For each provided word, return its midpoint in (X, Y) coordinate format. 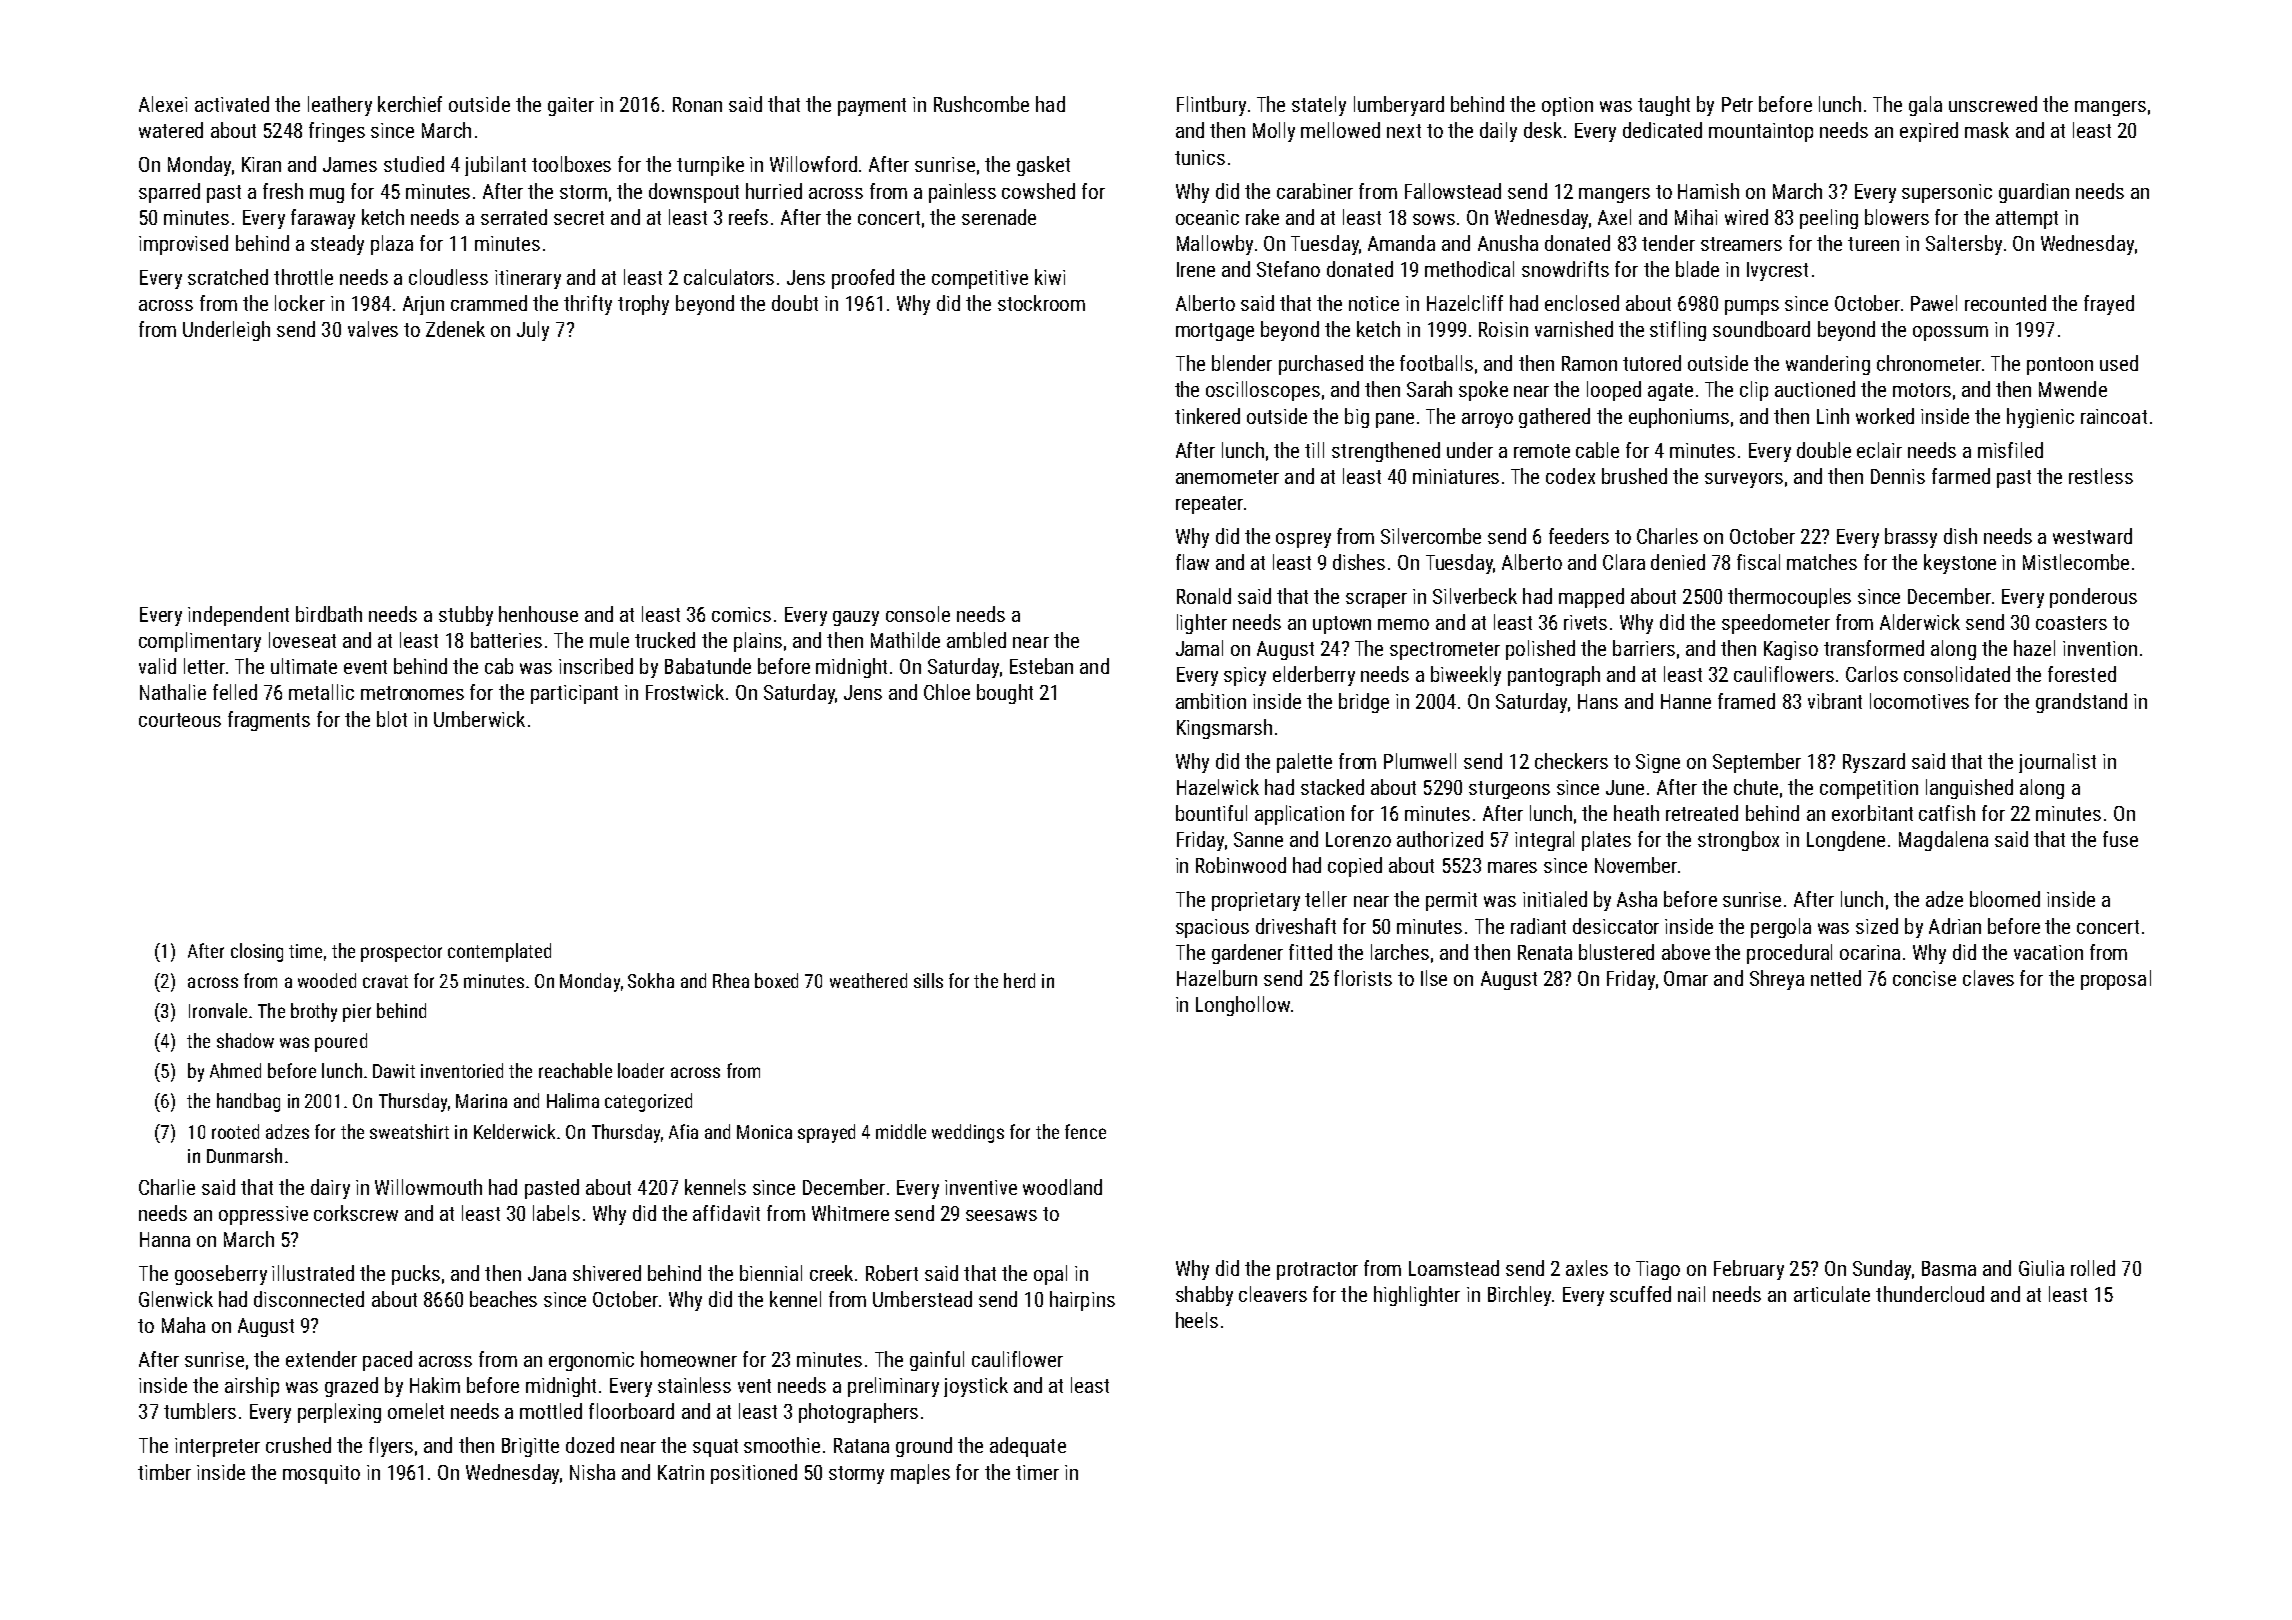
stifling (1678, 331)
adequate (1028, 1447)
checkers (1571, 761)
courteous (180, 720)
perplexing (339, 1413)
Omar (1686, 978)
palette (1304, 763)
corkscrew (356, 1213)
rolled (2093, 1268)
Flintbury (1211, 106)
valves (373, 329)
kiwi (1050, 277)
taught (1664, 106)
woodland (1062, 1187)
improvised (183, 245)
